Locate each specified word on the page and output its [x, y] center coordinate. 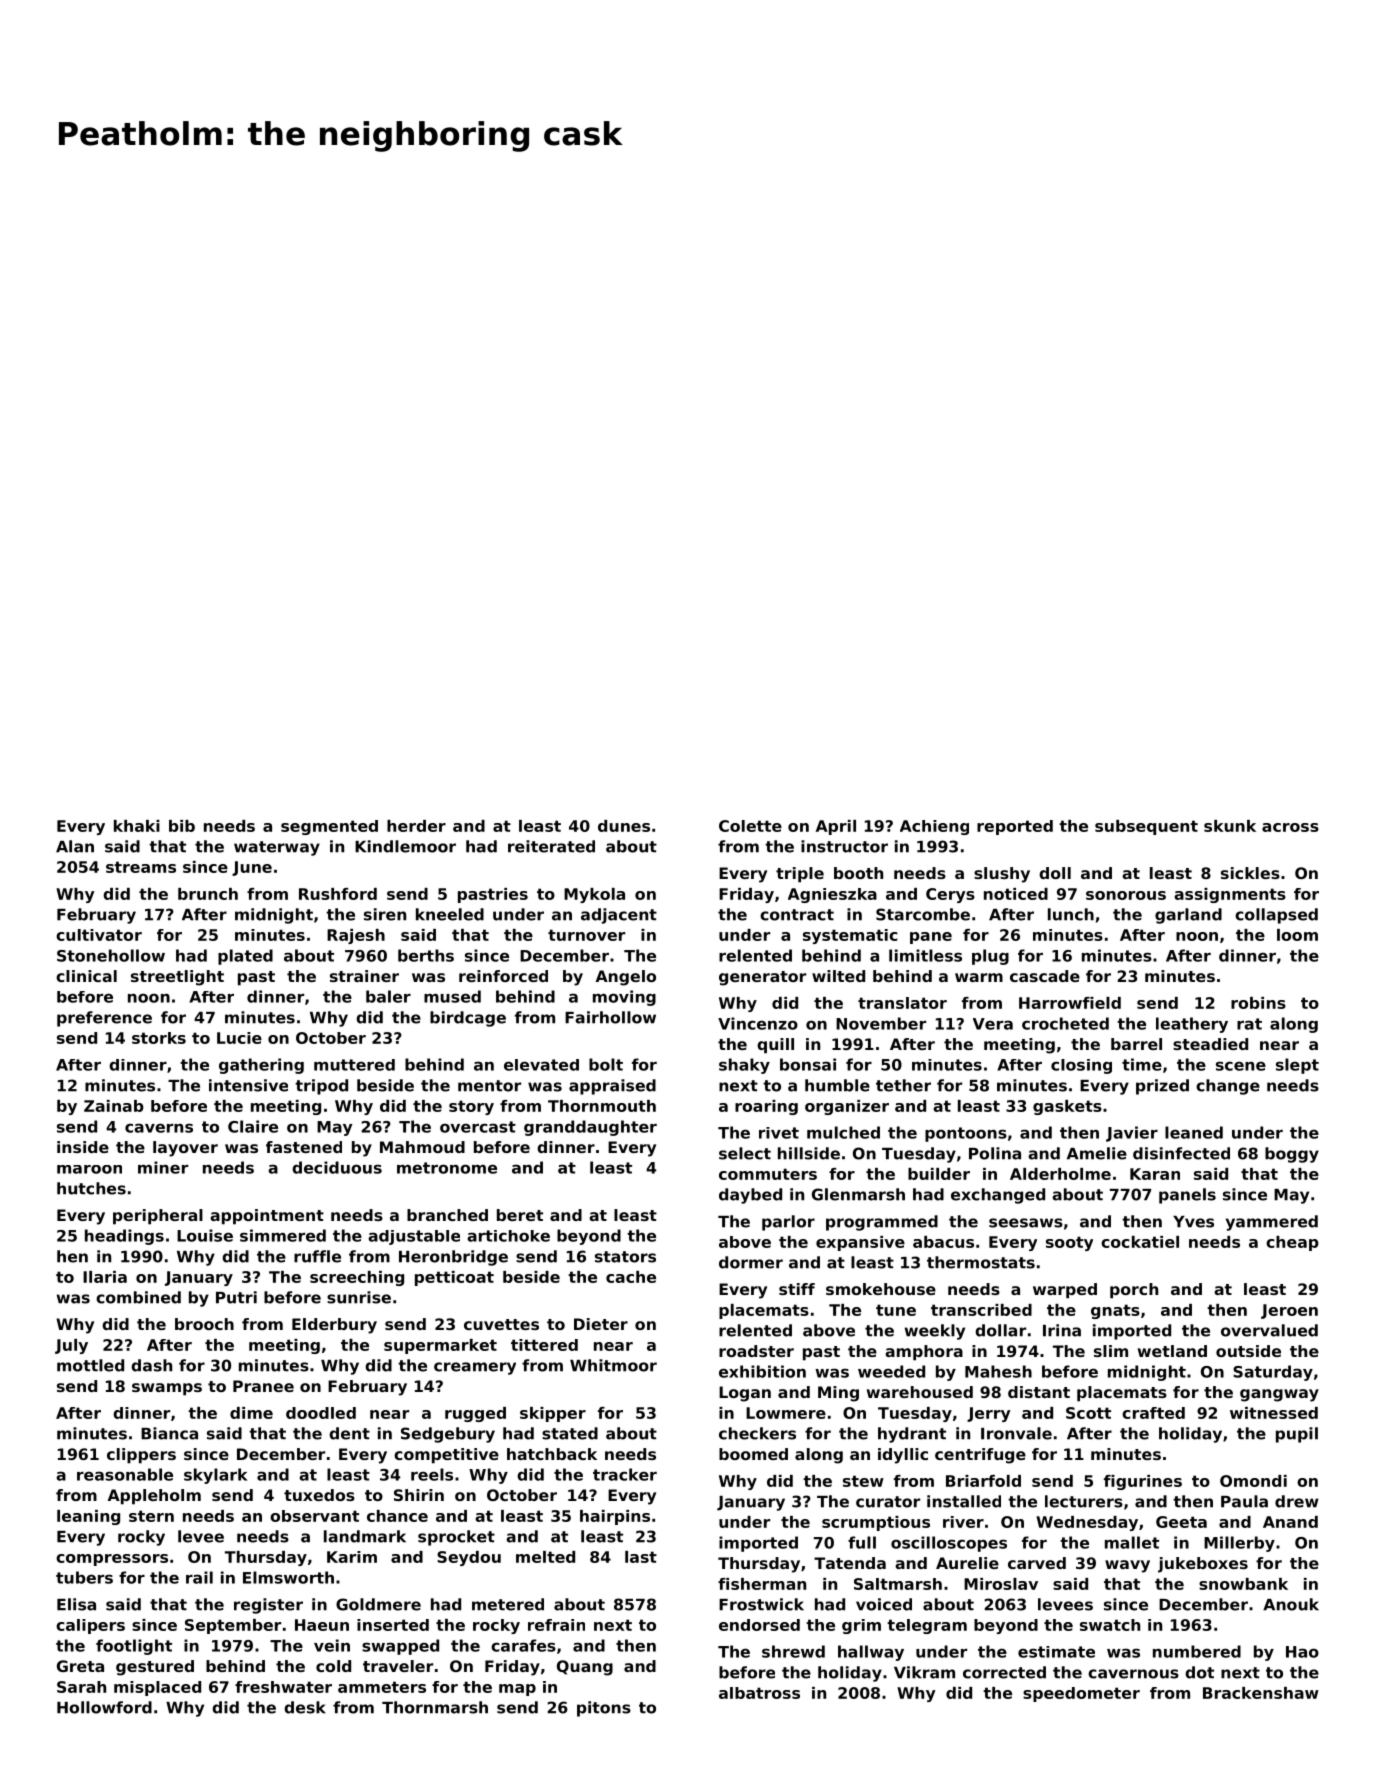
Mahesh [998, 1371]
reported [1015, 827]
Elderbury [334, 1326]
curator [888, 1502]
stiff [797, 1289]
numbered [1197, 1651]
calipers [90, 1626]
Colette [750, 826]
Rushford [338, 894]
